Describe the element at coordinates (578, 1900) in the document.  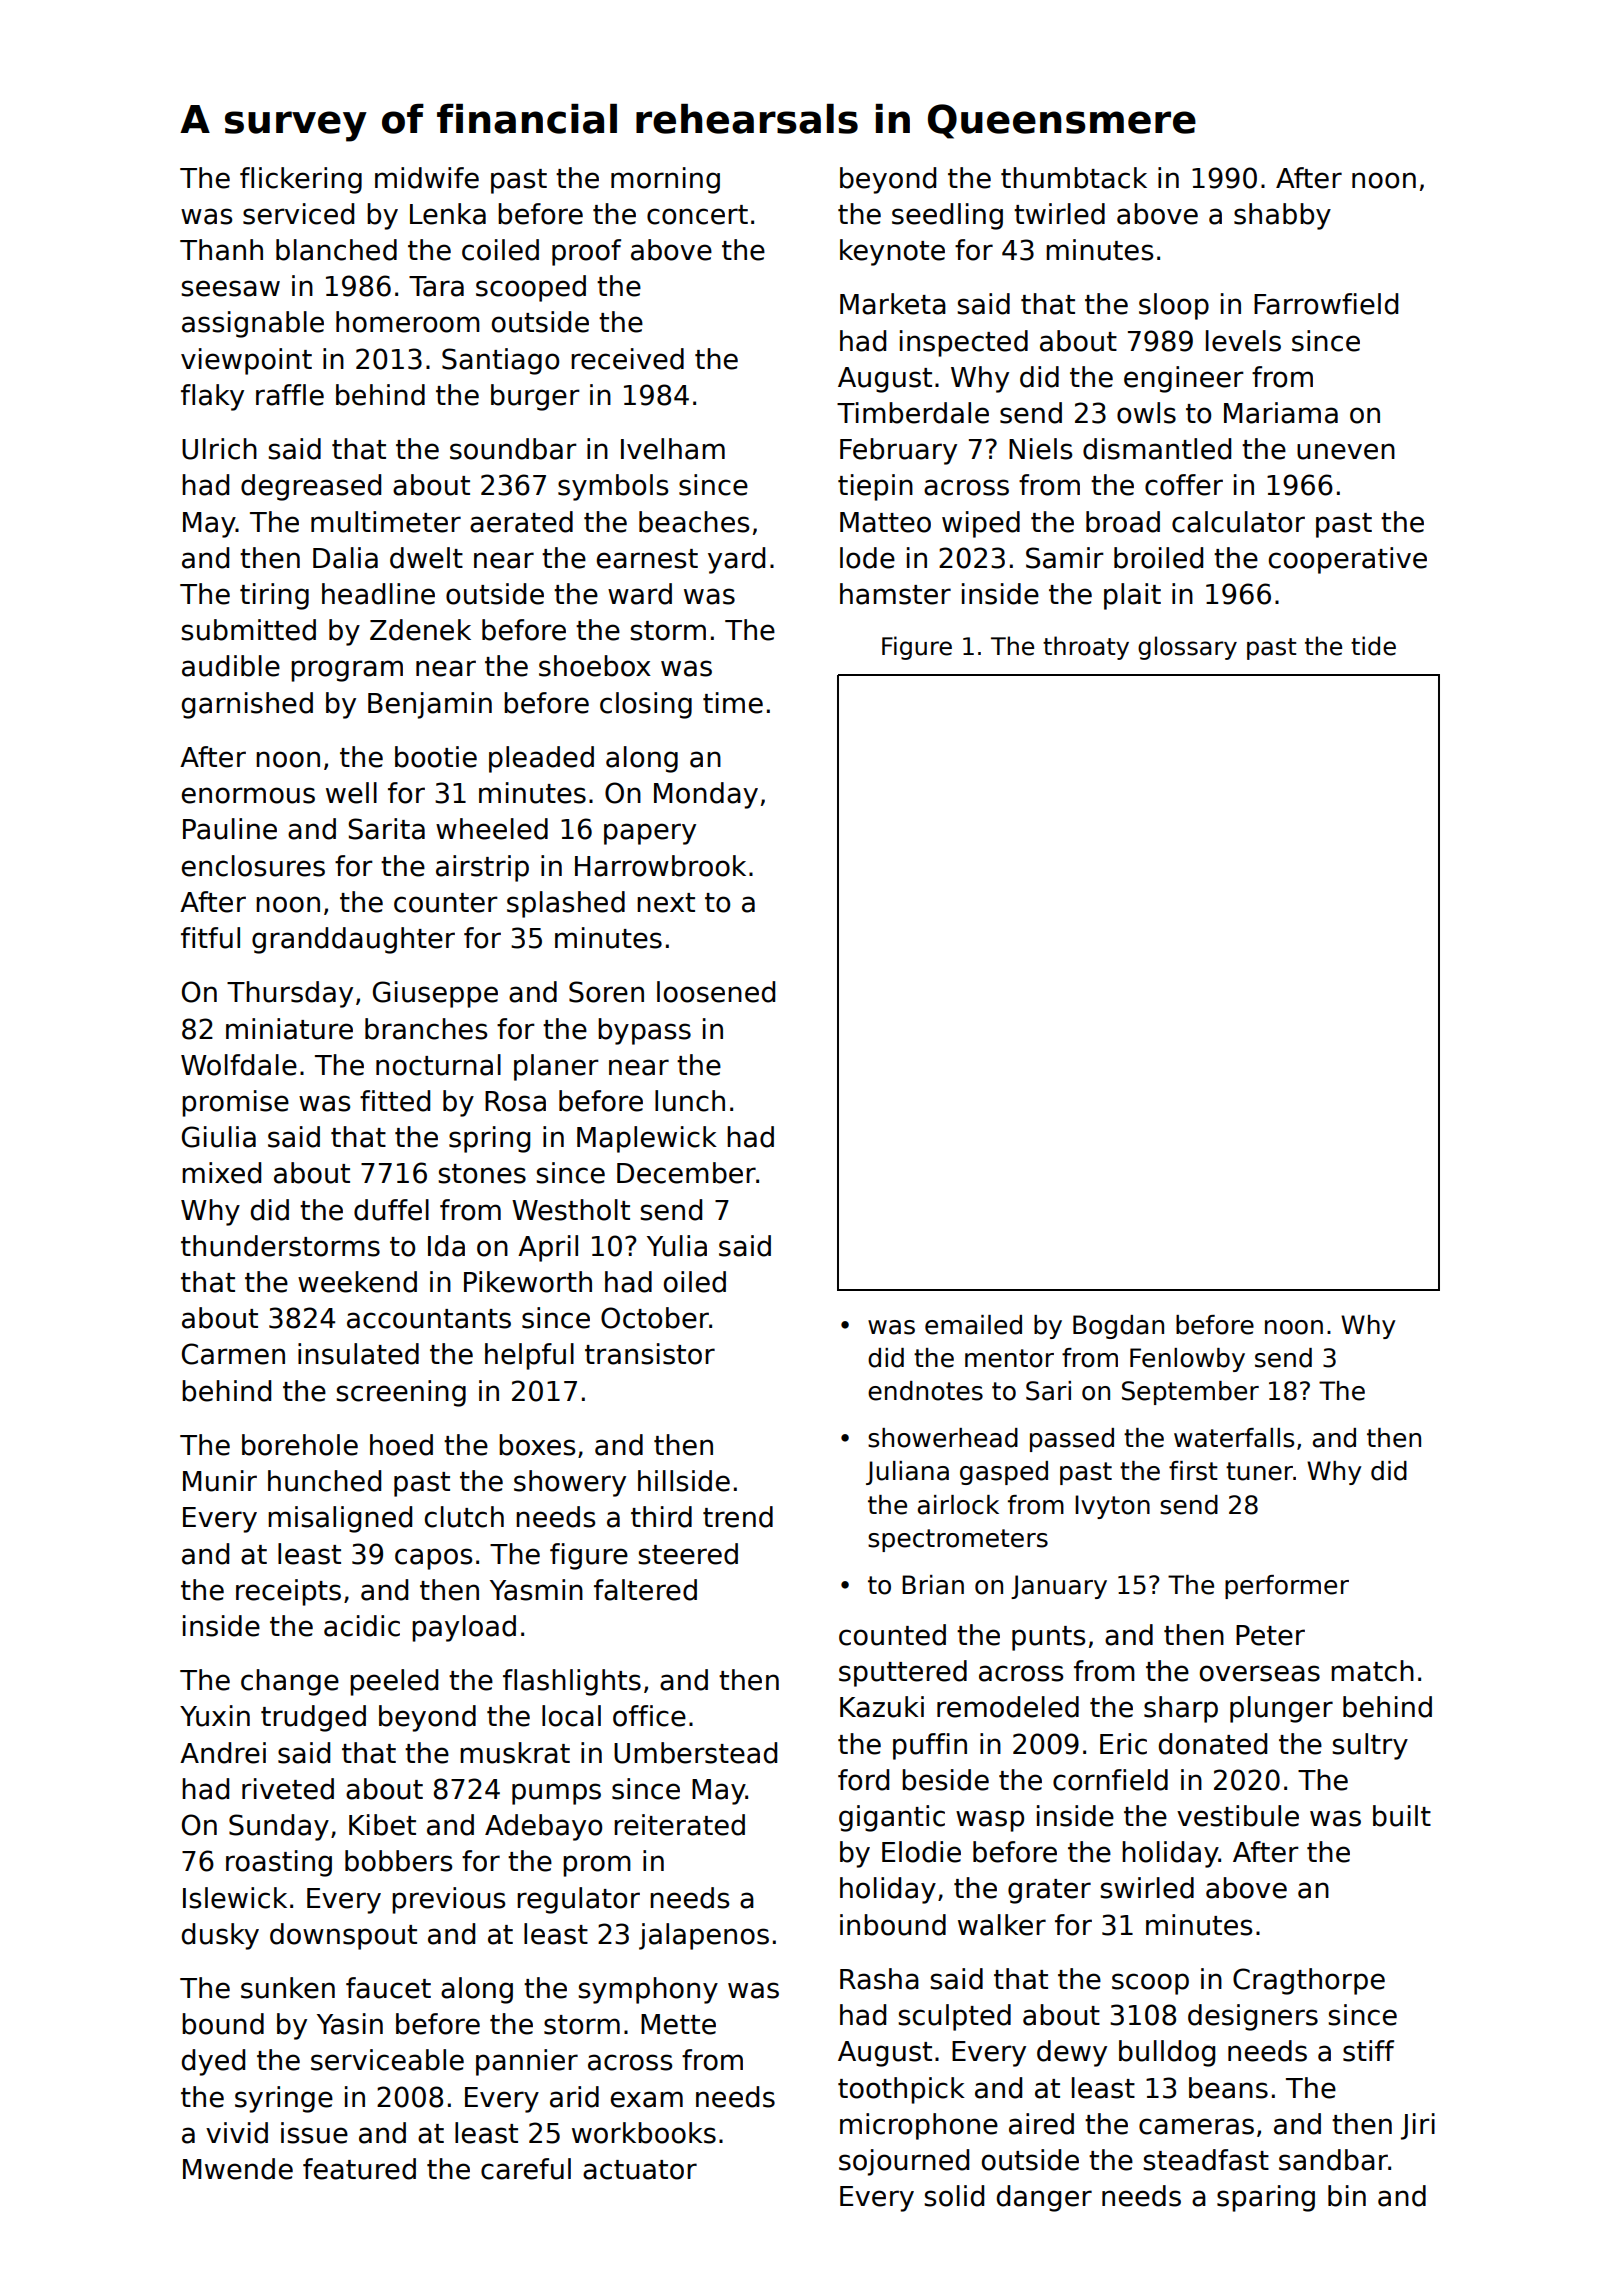
I see `regulator` at that location.
